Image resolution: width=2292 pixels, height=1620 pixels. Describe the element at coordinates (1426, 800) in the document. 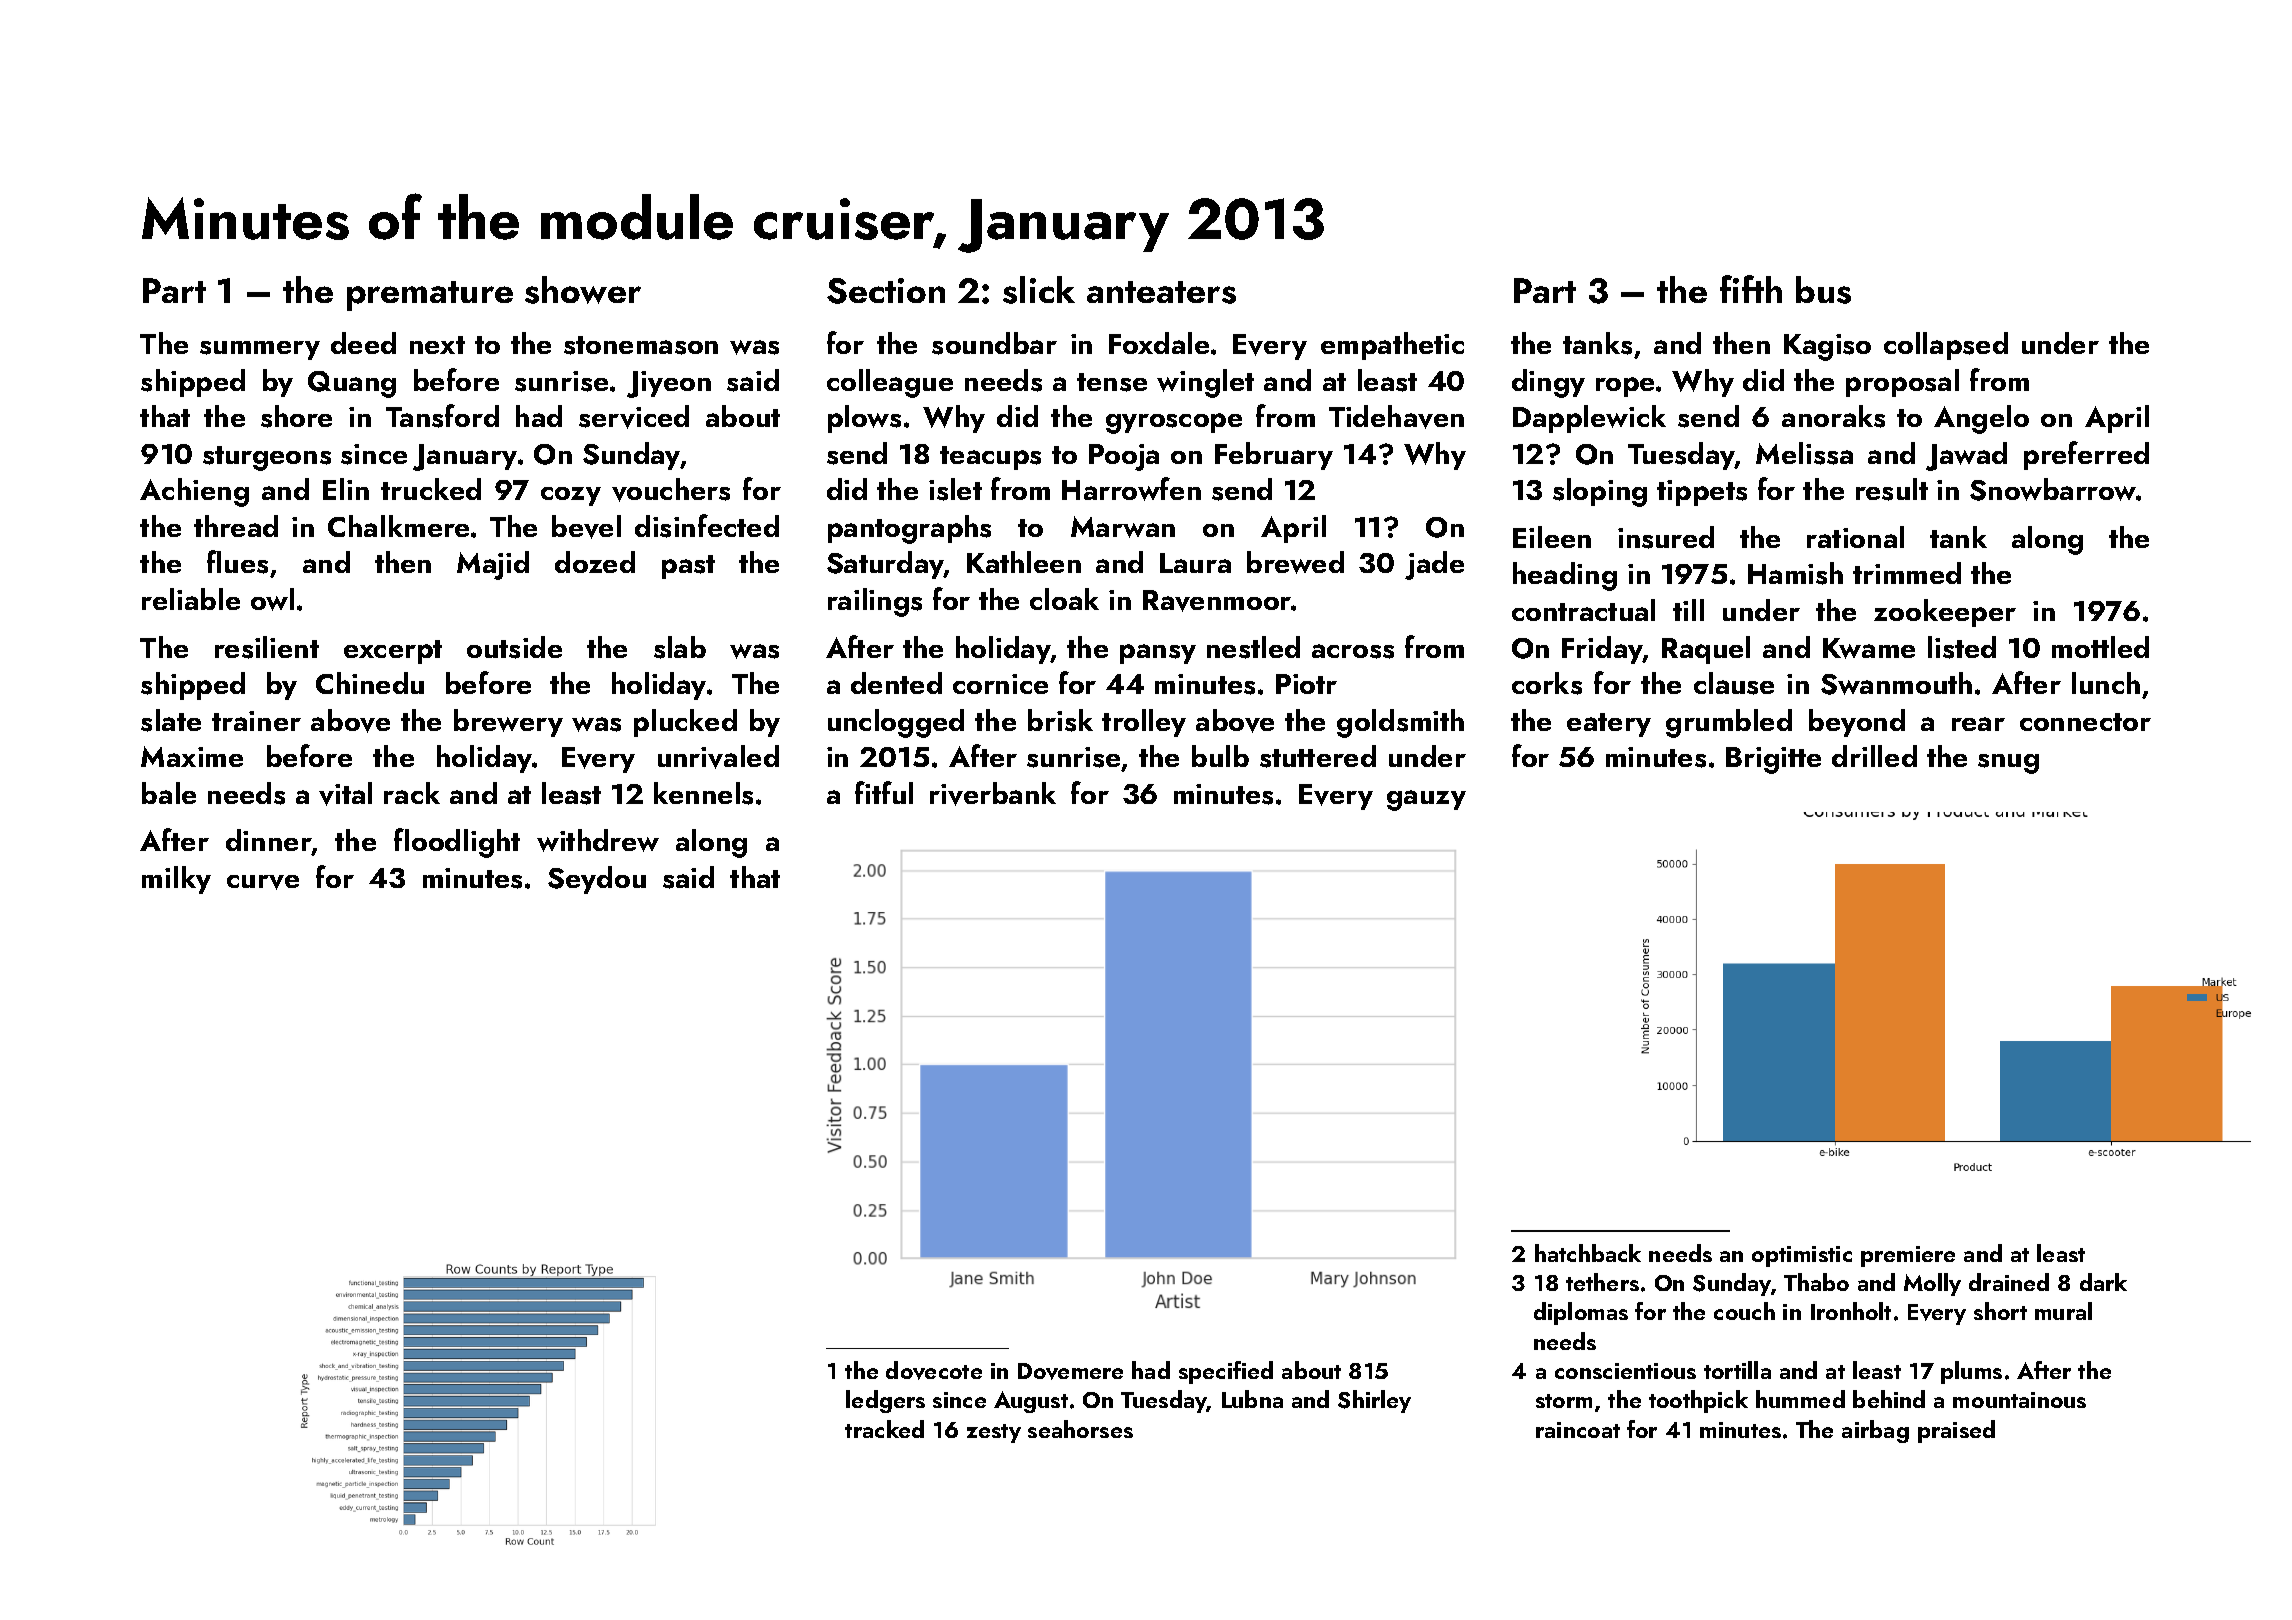

I see `gauzy` at that location.
